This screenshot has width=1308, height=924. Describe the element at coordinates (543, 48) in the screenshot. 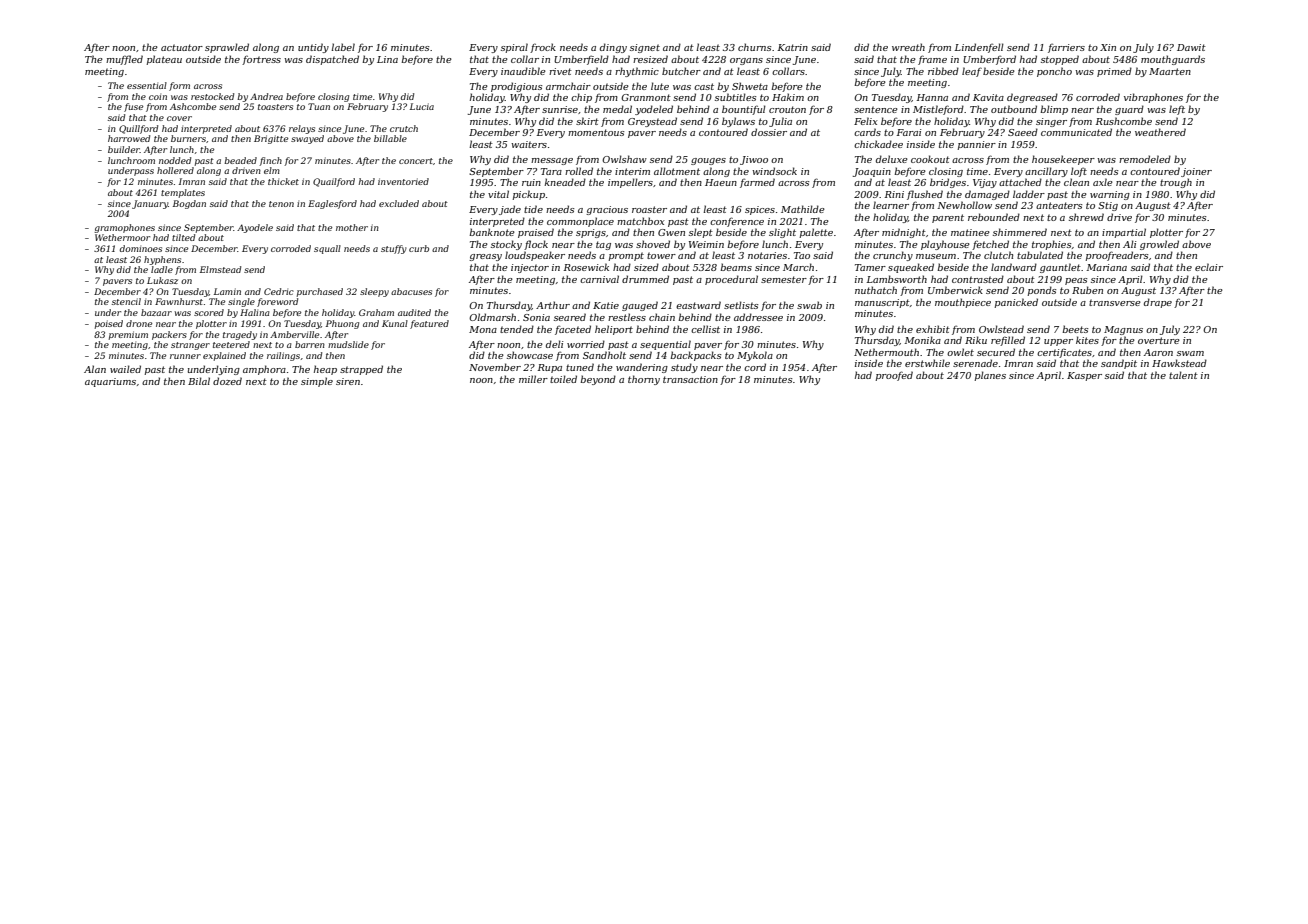

I see `frock` at that location.
